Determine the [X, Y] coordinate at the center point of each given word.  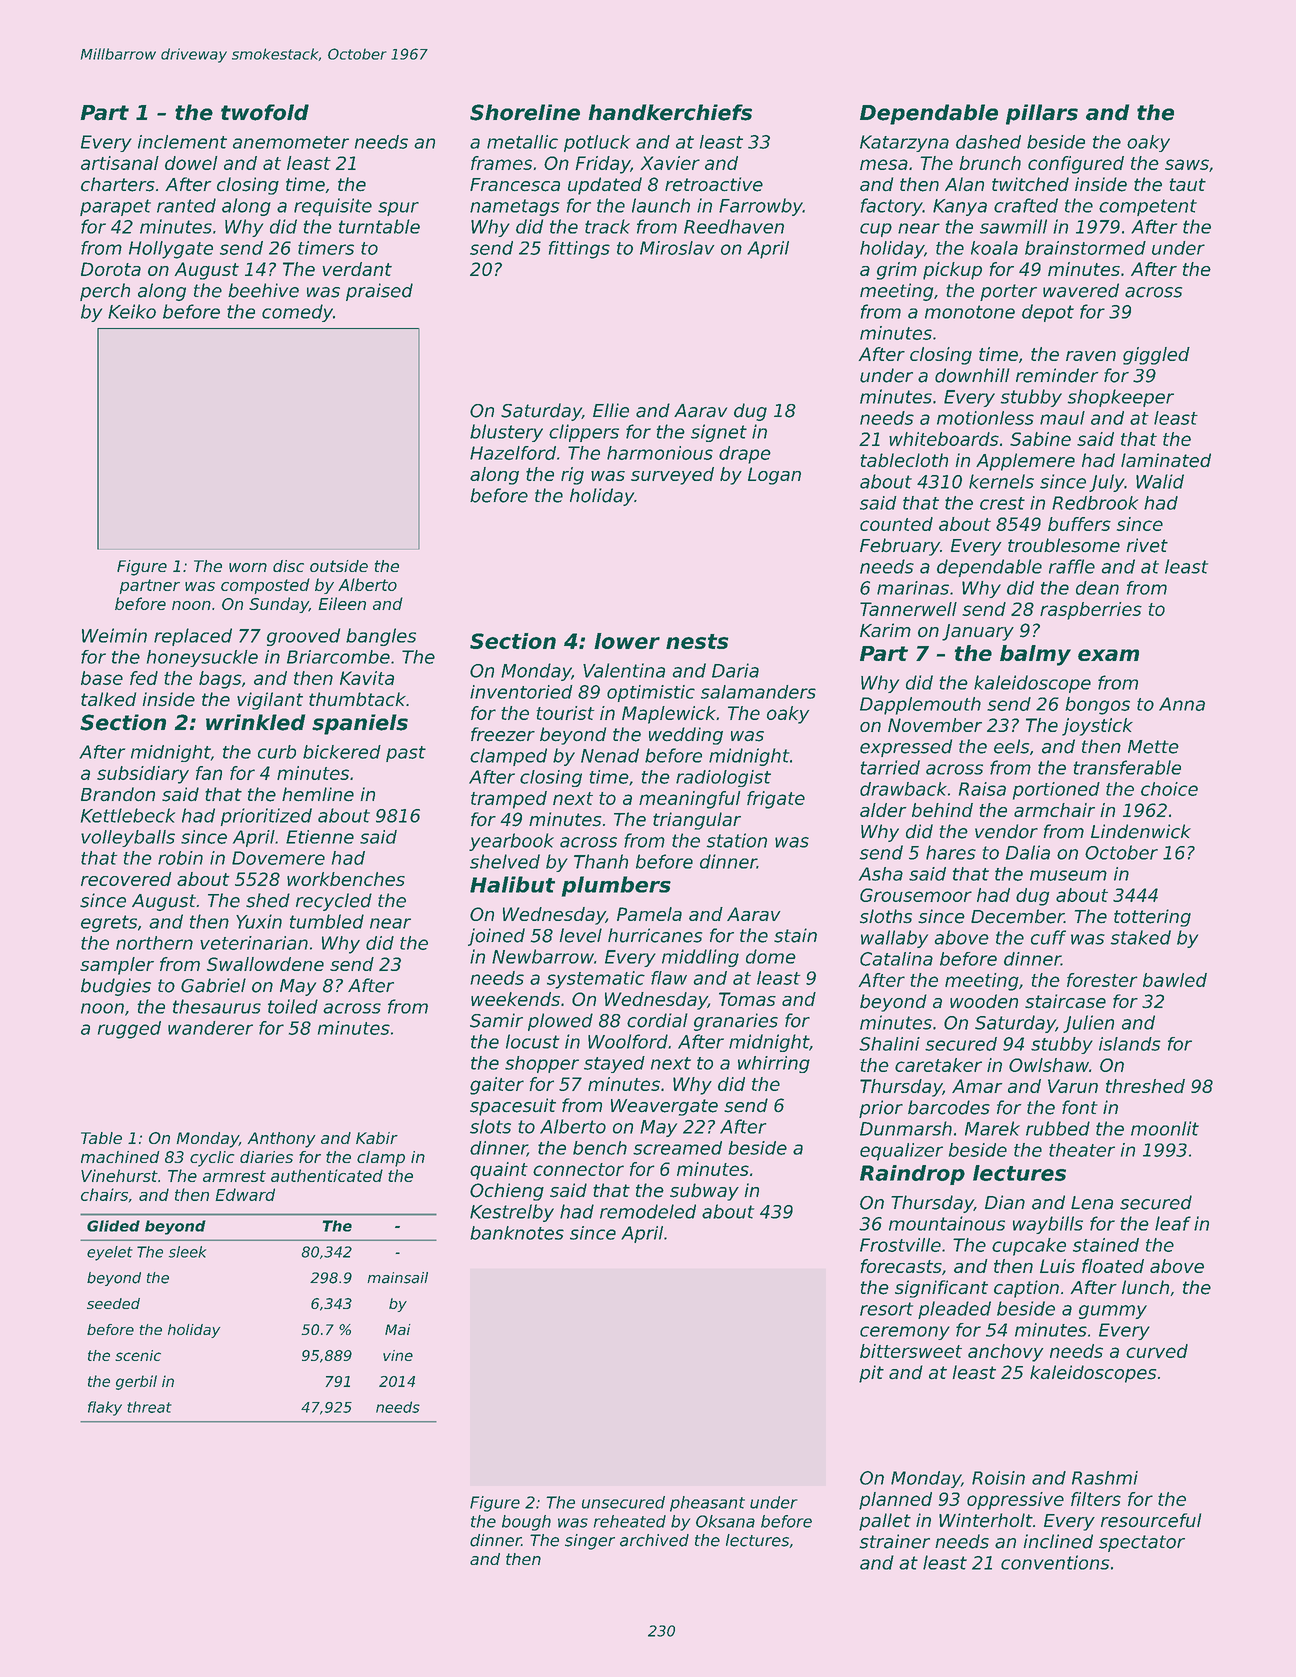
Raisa [982, 789]
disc [288, 566]
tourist [565, 713]
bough [526, 1523]
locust [532, 1041]
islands [1130, 1044]
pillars [1042, 114]
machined [120, 1157]
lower [627, 641]
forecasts [901, 1266]
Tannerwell [908, 609]
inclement [182, 142]
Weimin [114, 635]
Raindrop [912, 1175]
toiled [293, 1006]
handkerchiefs [670, 112]
